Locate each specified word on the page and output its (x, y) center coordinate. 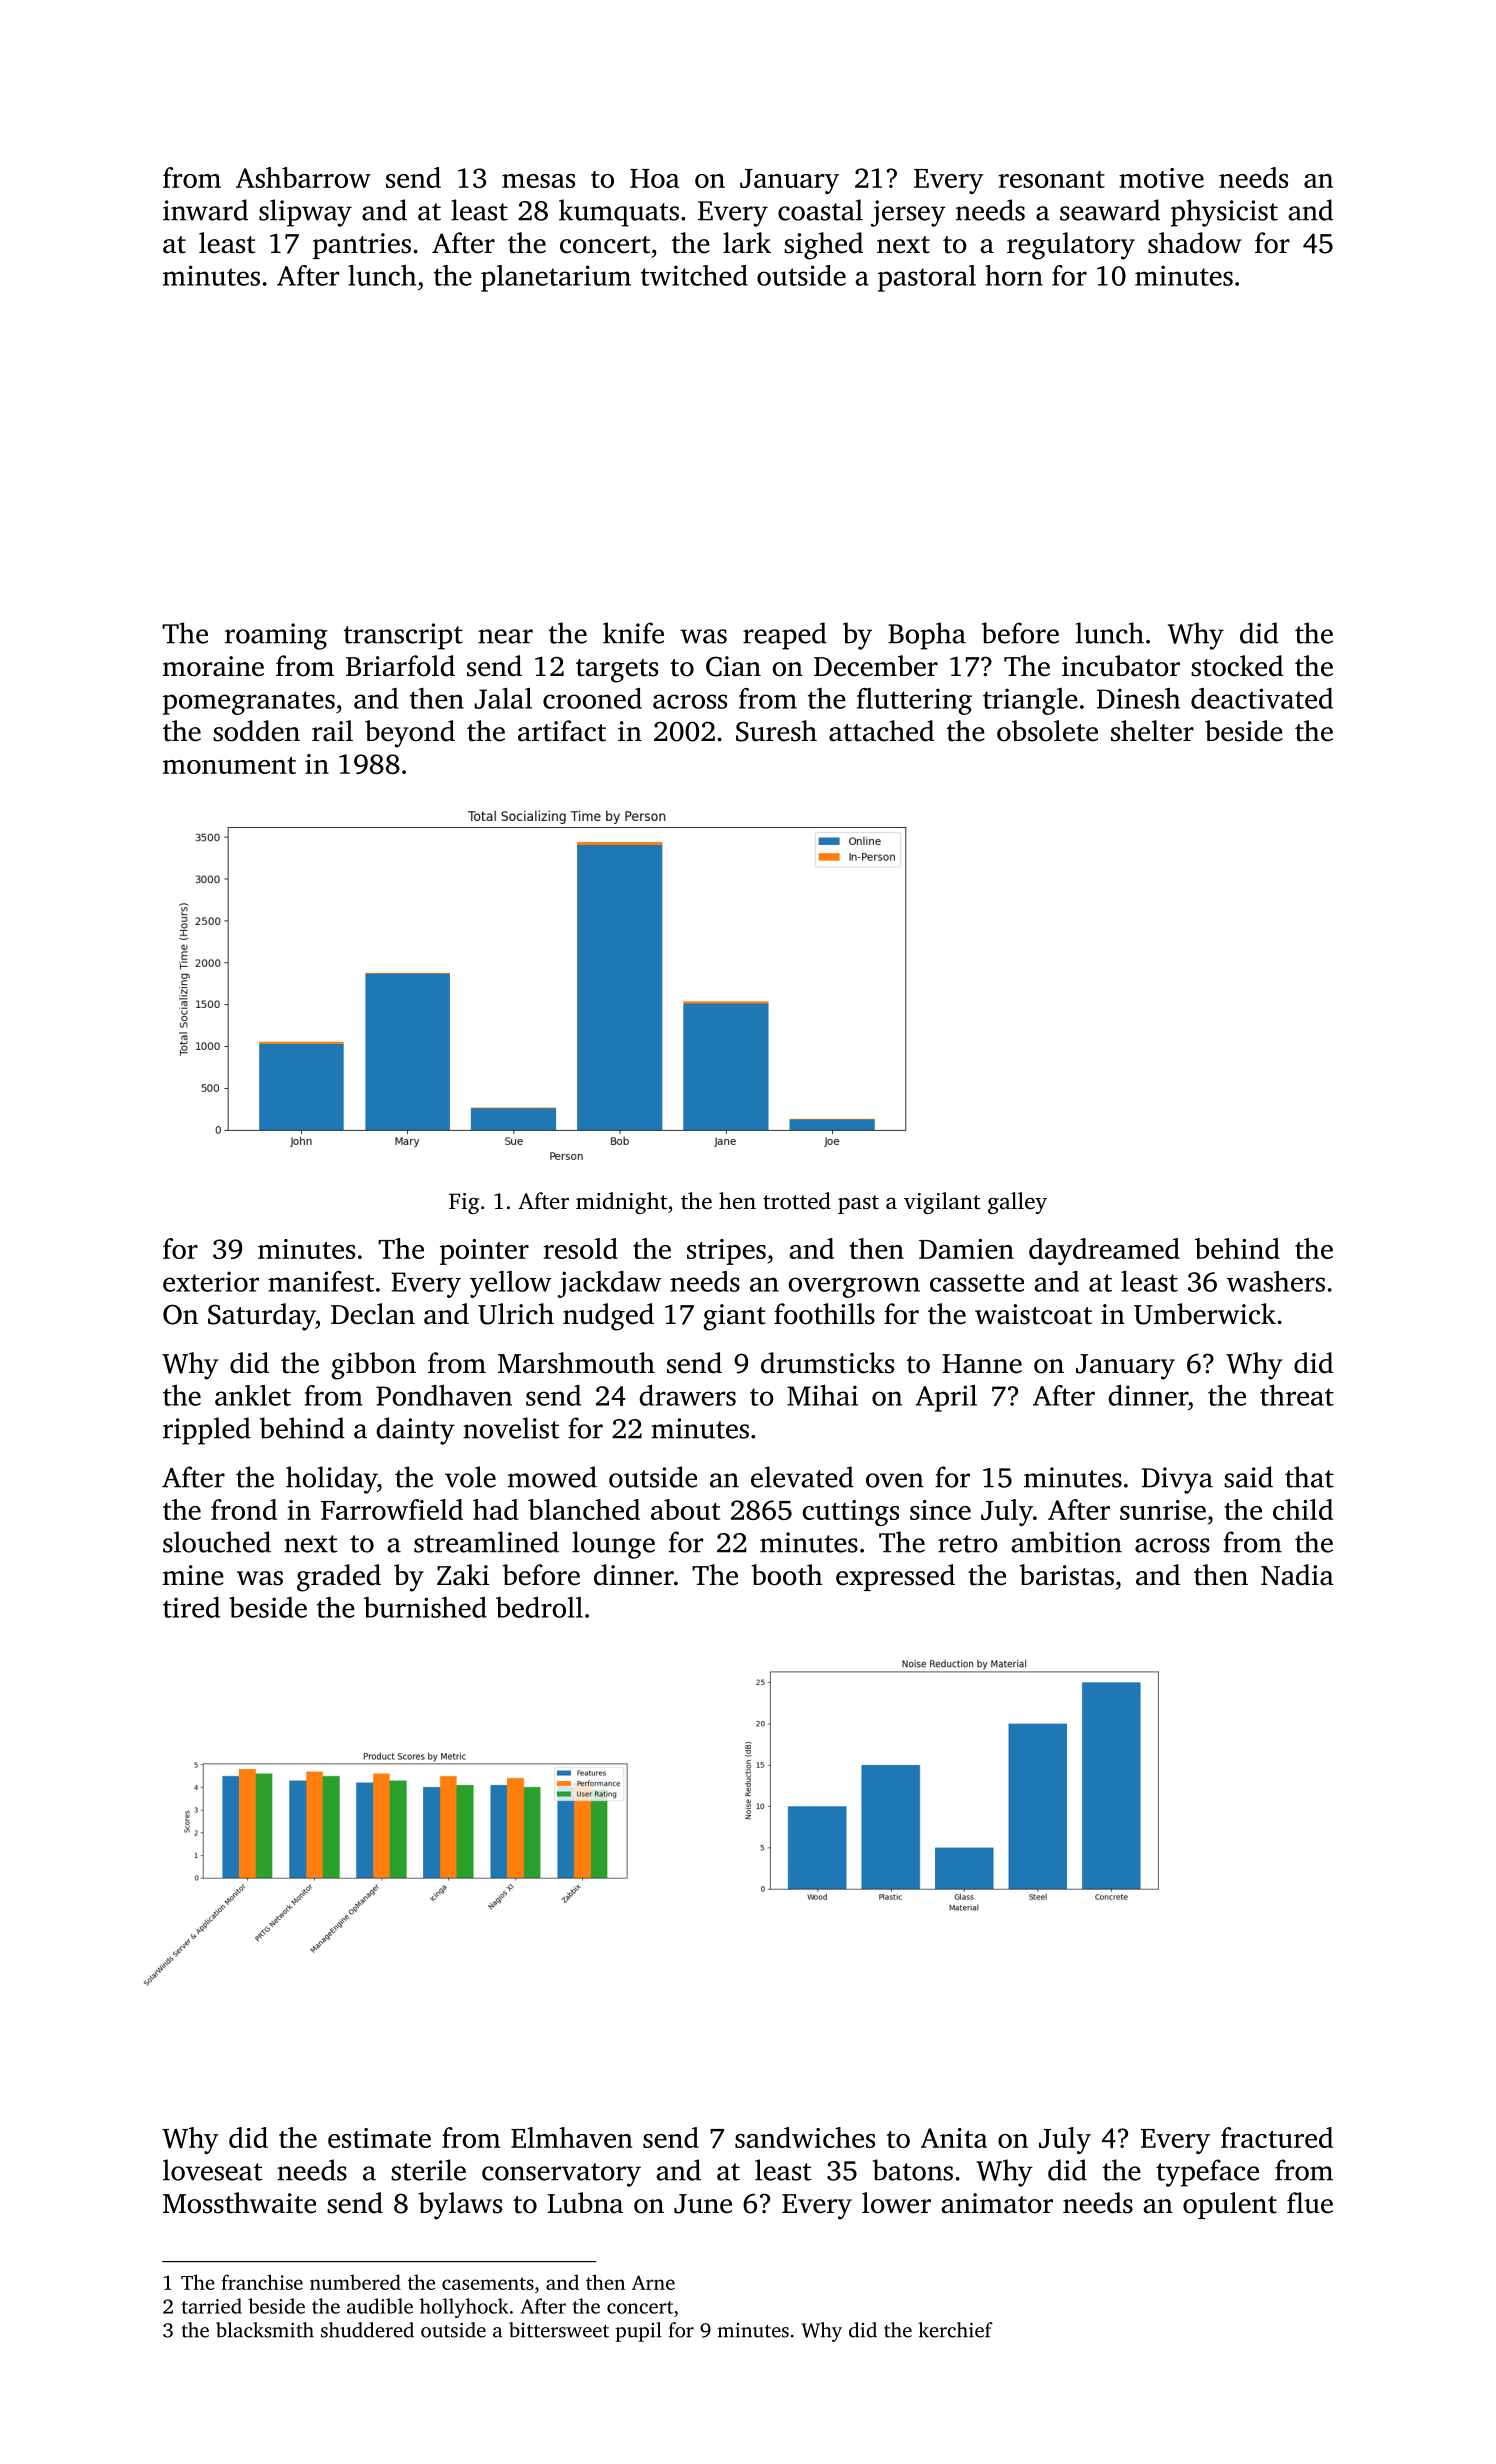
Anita (954, 2138)
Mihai (822, 1395)
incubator (1121, 666)
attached (881, 731)
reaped (785, 636)
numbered (355, 2282)
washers (1276, 1281)
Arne (653, 2282)
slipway (305, 213)
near (505, 636)
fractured (1277, 2137)
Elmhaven (572, 2137)
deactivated (1262, 698)
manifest (321, 1281)
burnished (425, 1607)
